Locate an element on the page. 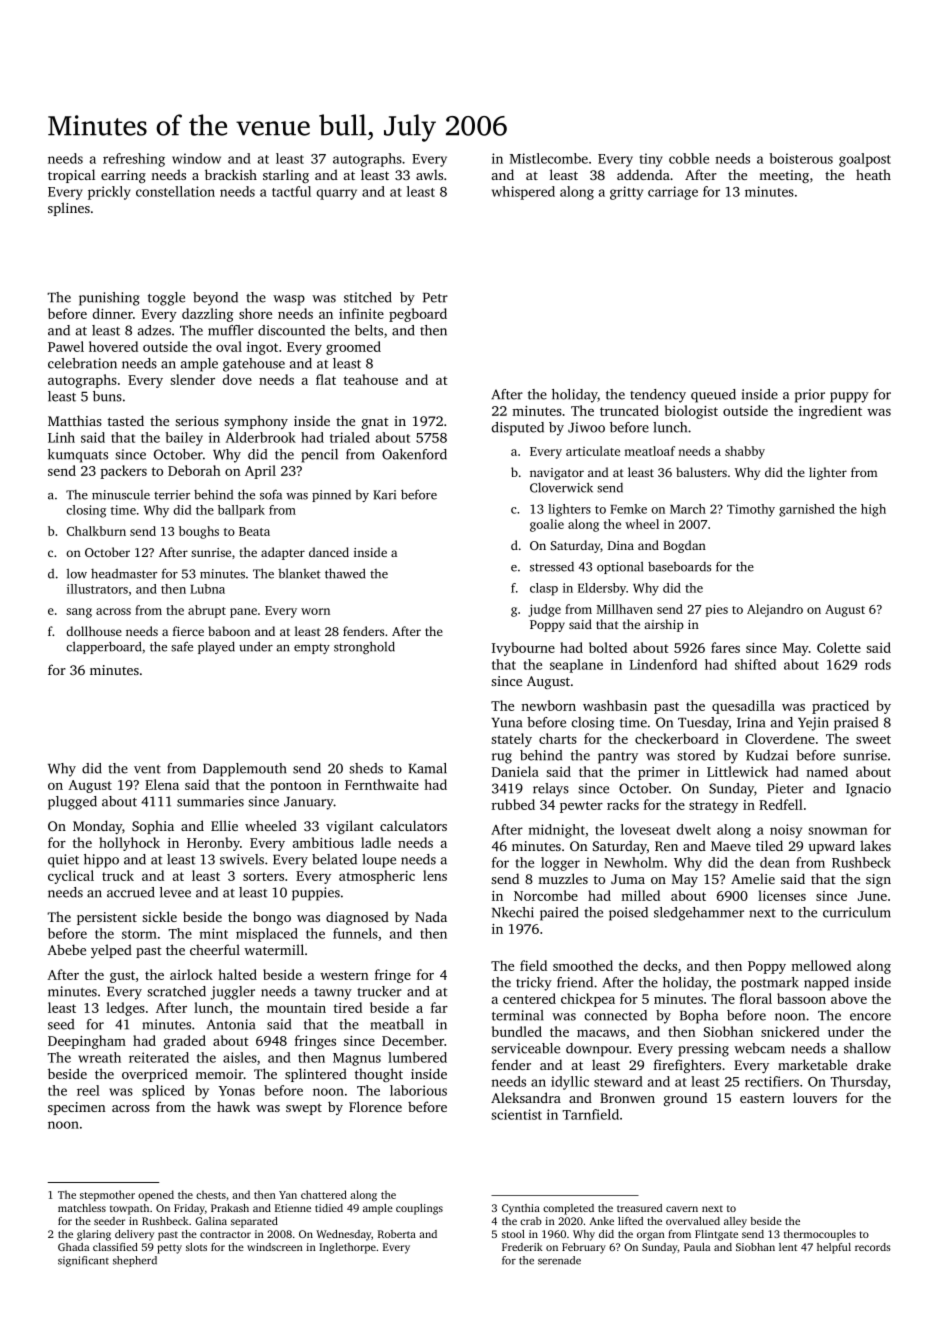 The width and height of the image is (939, 1334). Lubna is located at coordinates (207, 589).
